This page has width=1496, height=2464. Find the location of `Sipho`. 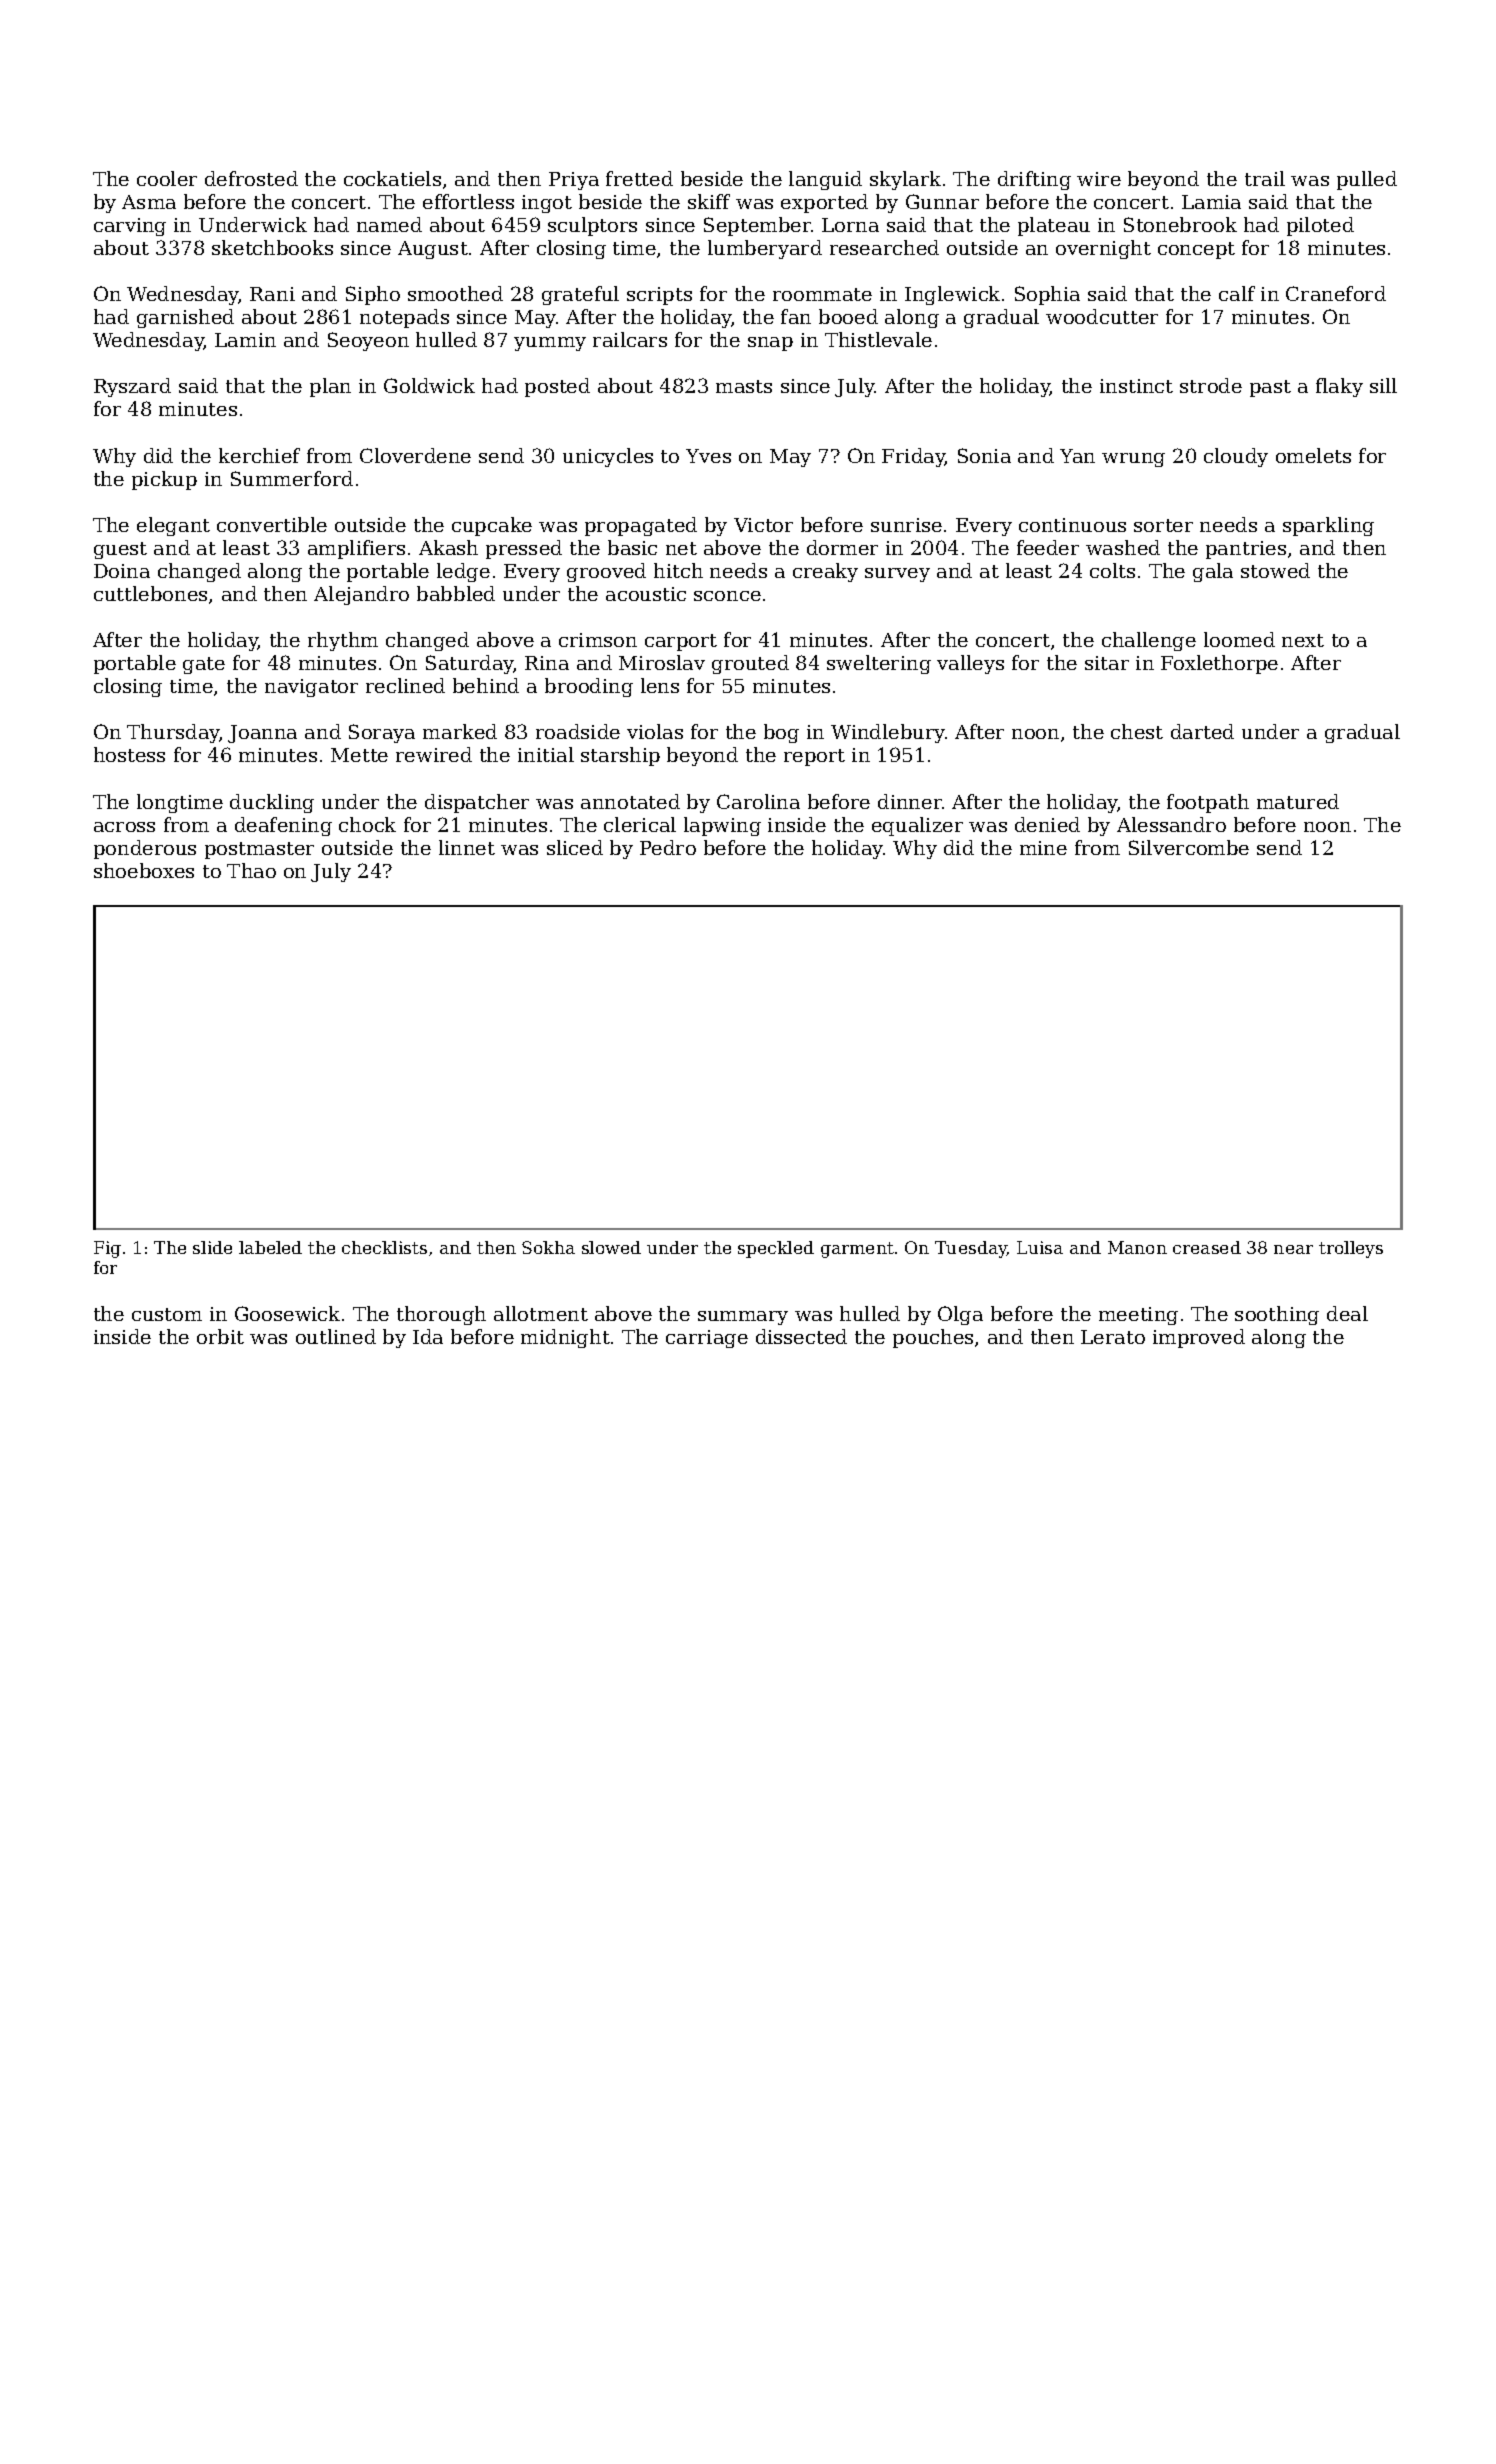

Sipho is located at coordinates (373, 295).
